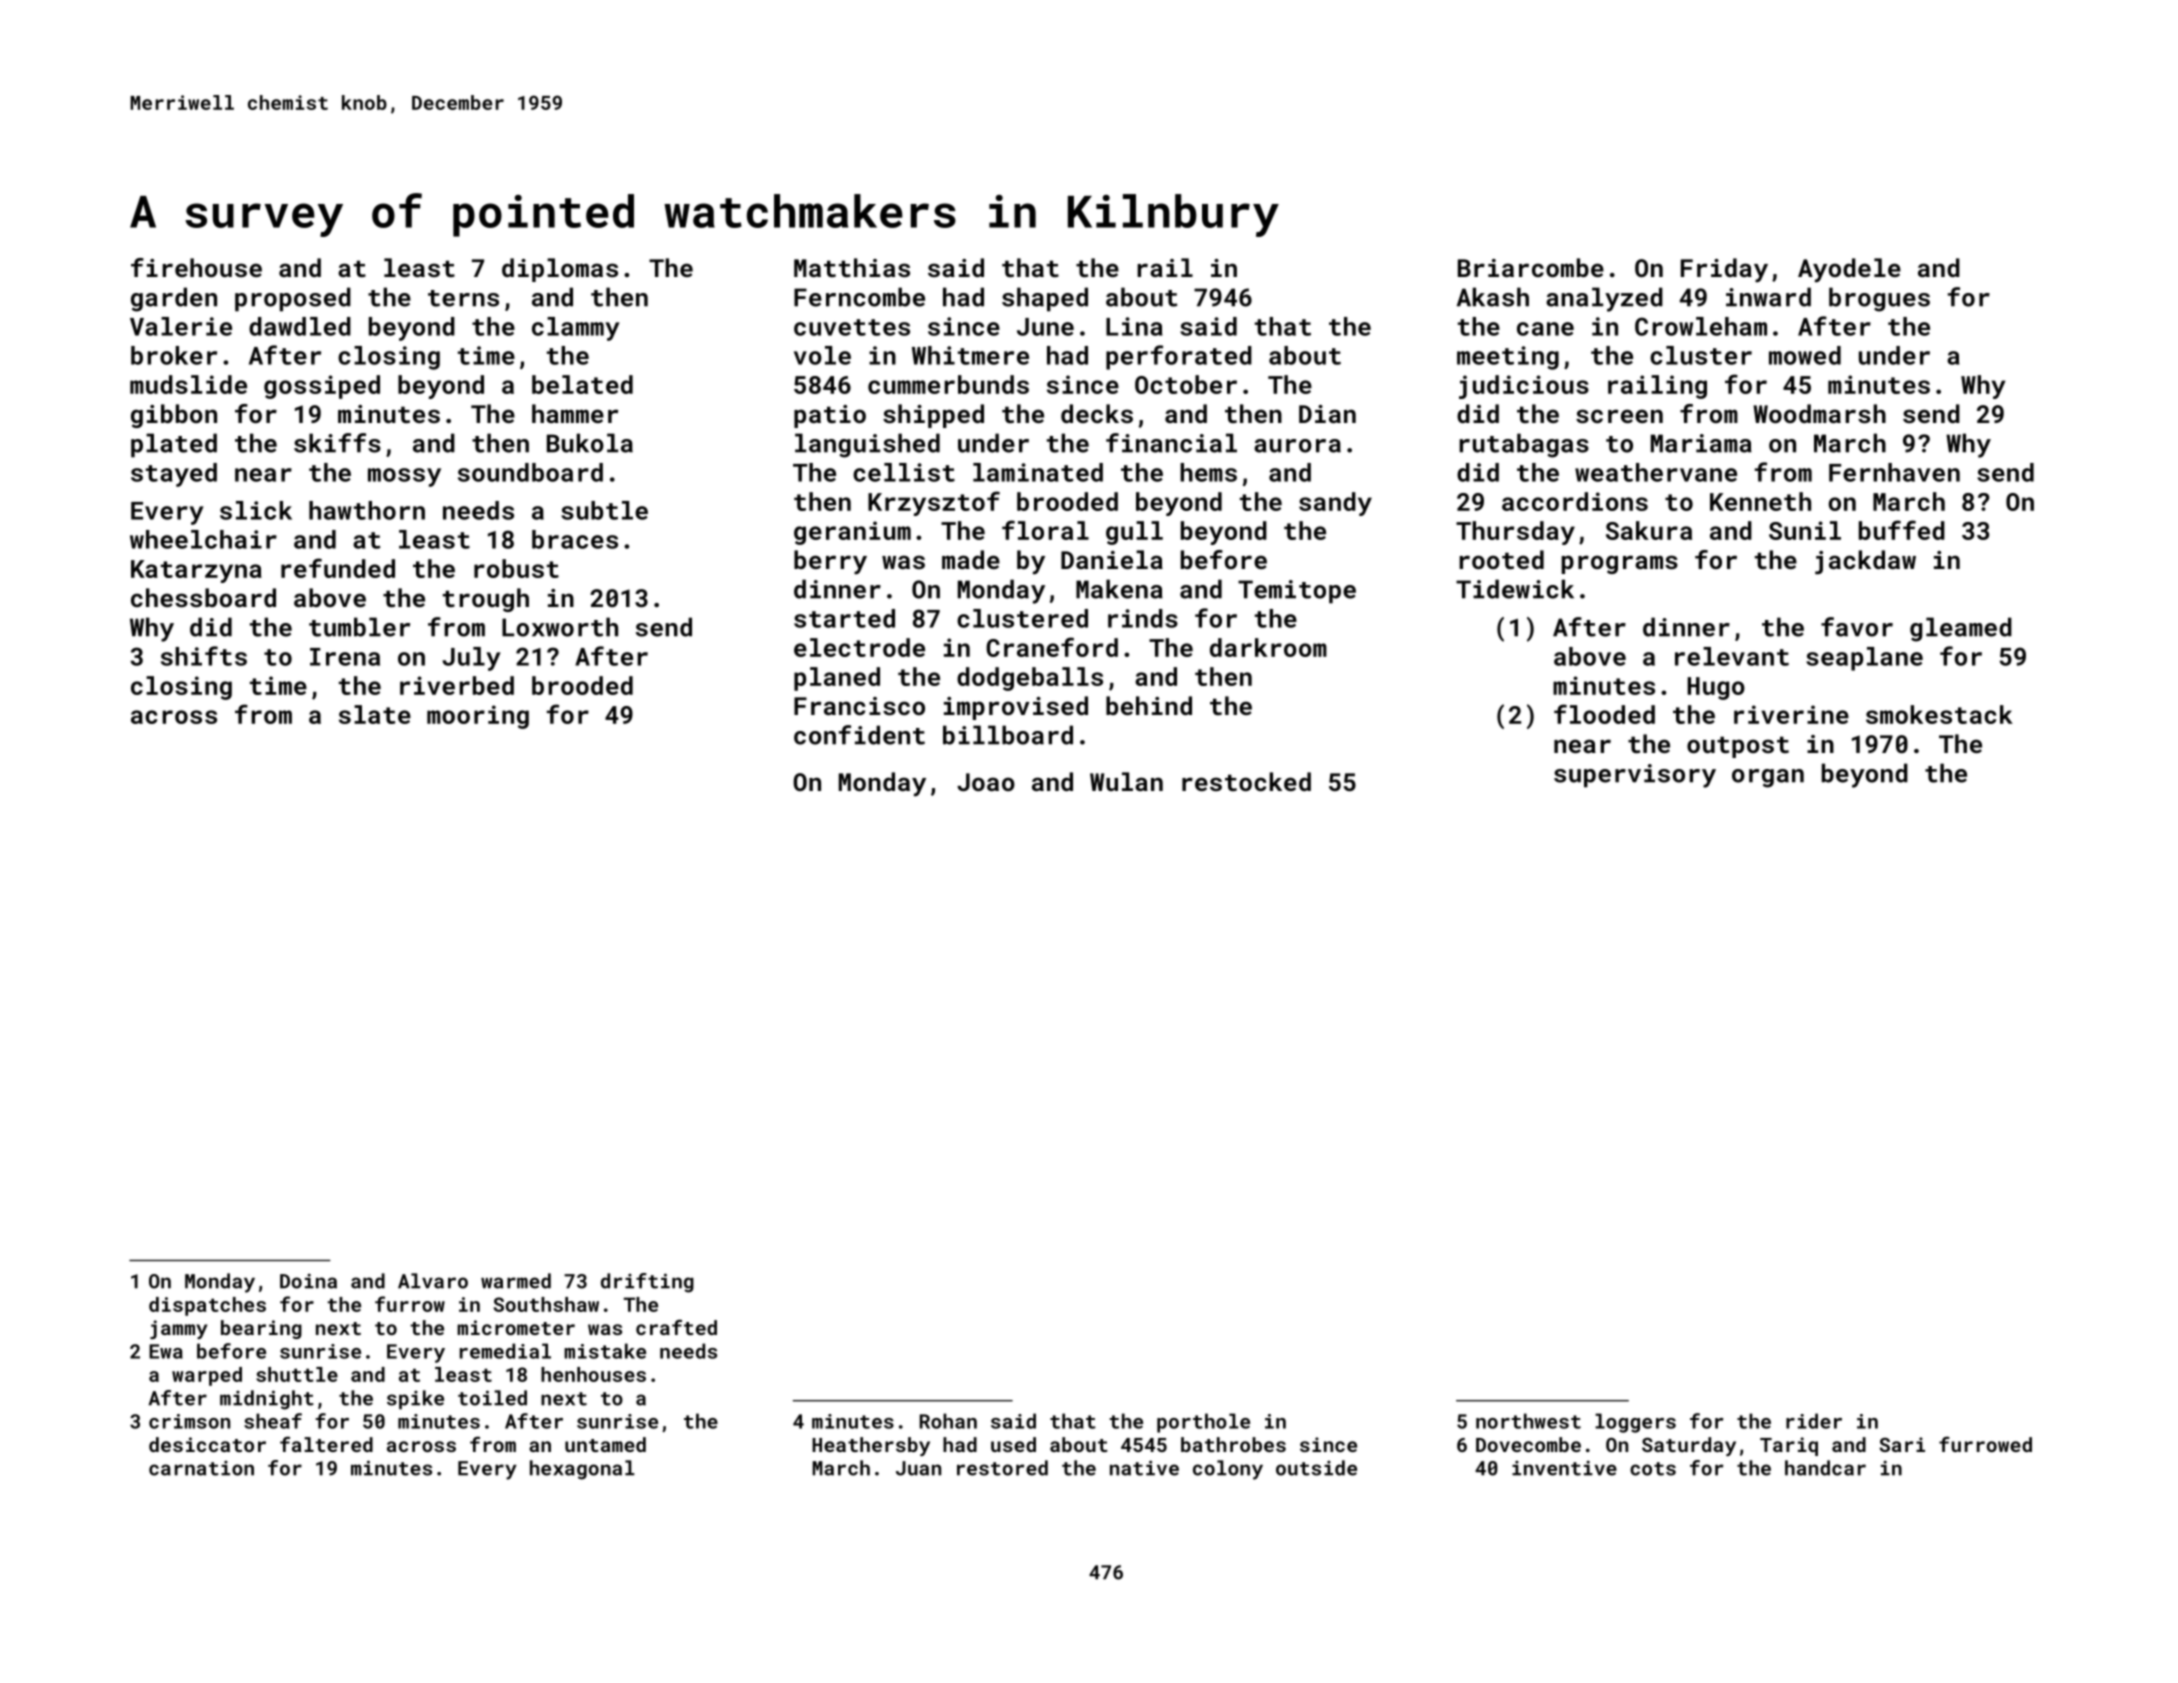 The width and height of the image is (2178, 1683). What do you see at coordinates (852, 267) in the image?
I see `Matthias` at bounding box center [852, 267].
